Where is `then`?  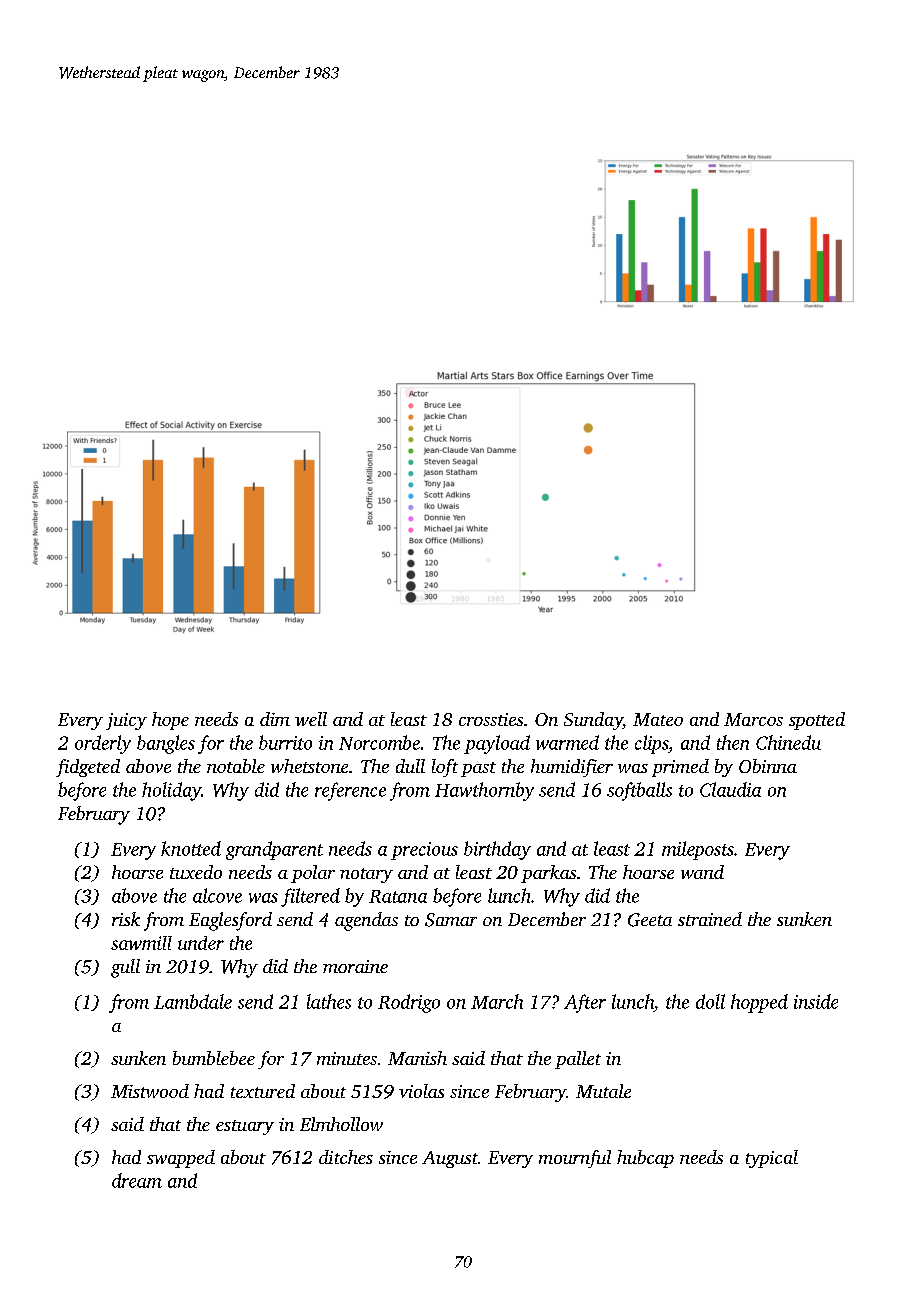 then is located at coordinates (733, 742).
